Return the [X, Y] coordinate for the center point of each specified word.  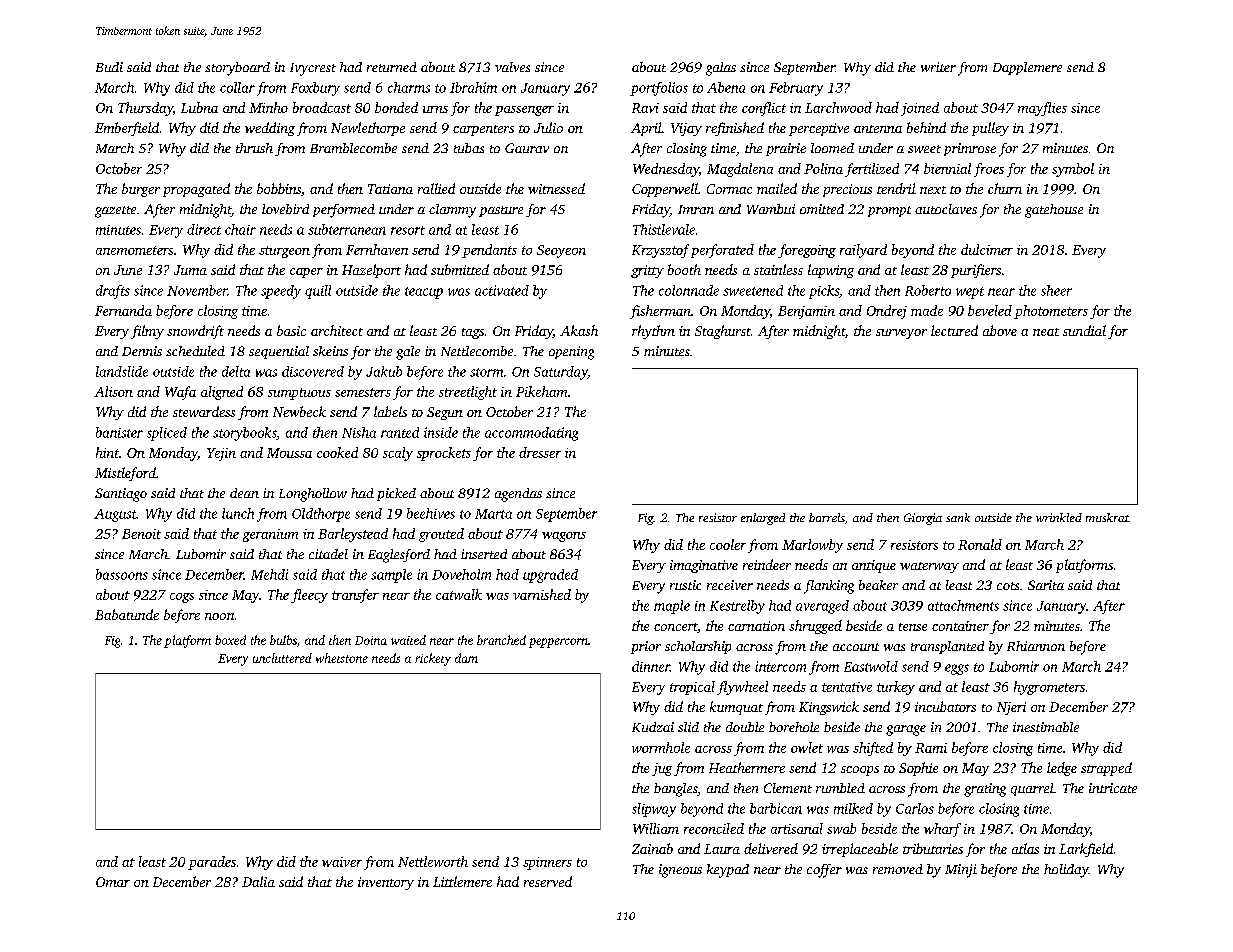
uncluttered [282, 658]
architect [337, 330]
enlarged [763, 519]
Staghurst [723, 332]
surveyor [901, 334]
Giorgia [923, 519]
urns [435, 109]
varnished [542, 594]
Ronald [980, 544]
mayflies [1042, 109]
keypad [728, 871]
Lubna [199, 107]
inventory [386, 883]
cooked [337, 452]
